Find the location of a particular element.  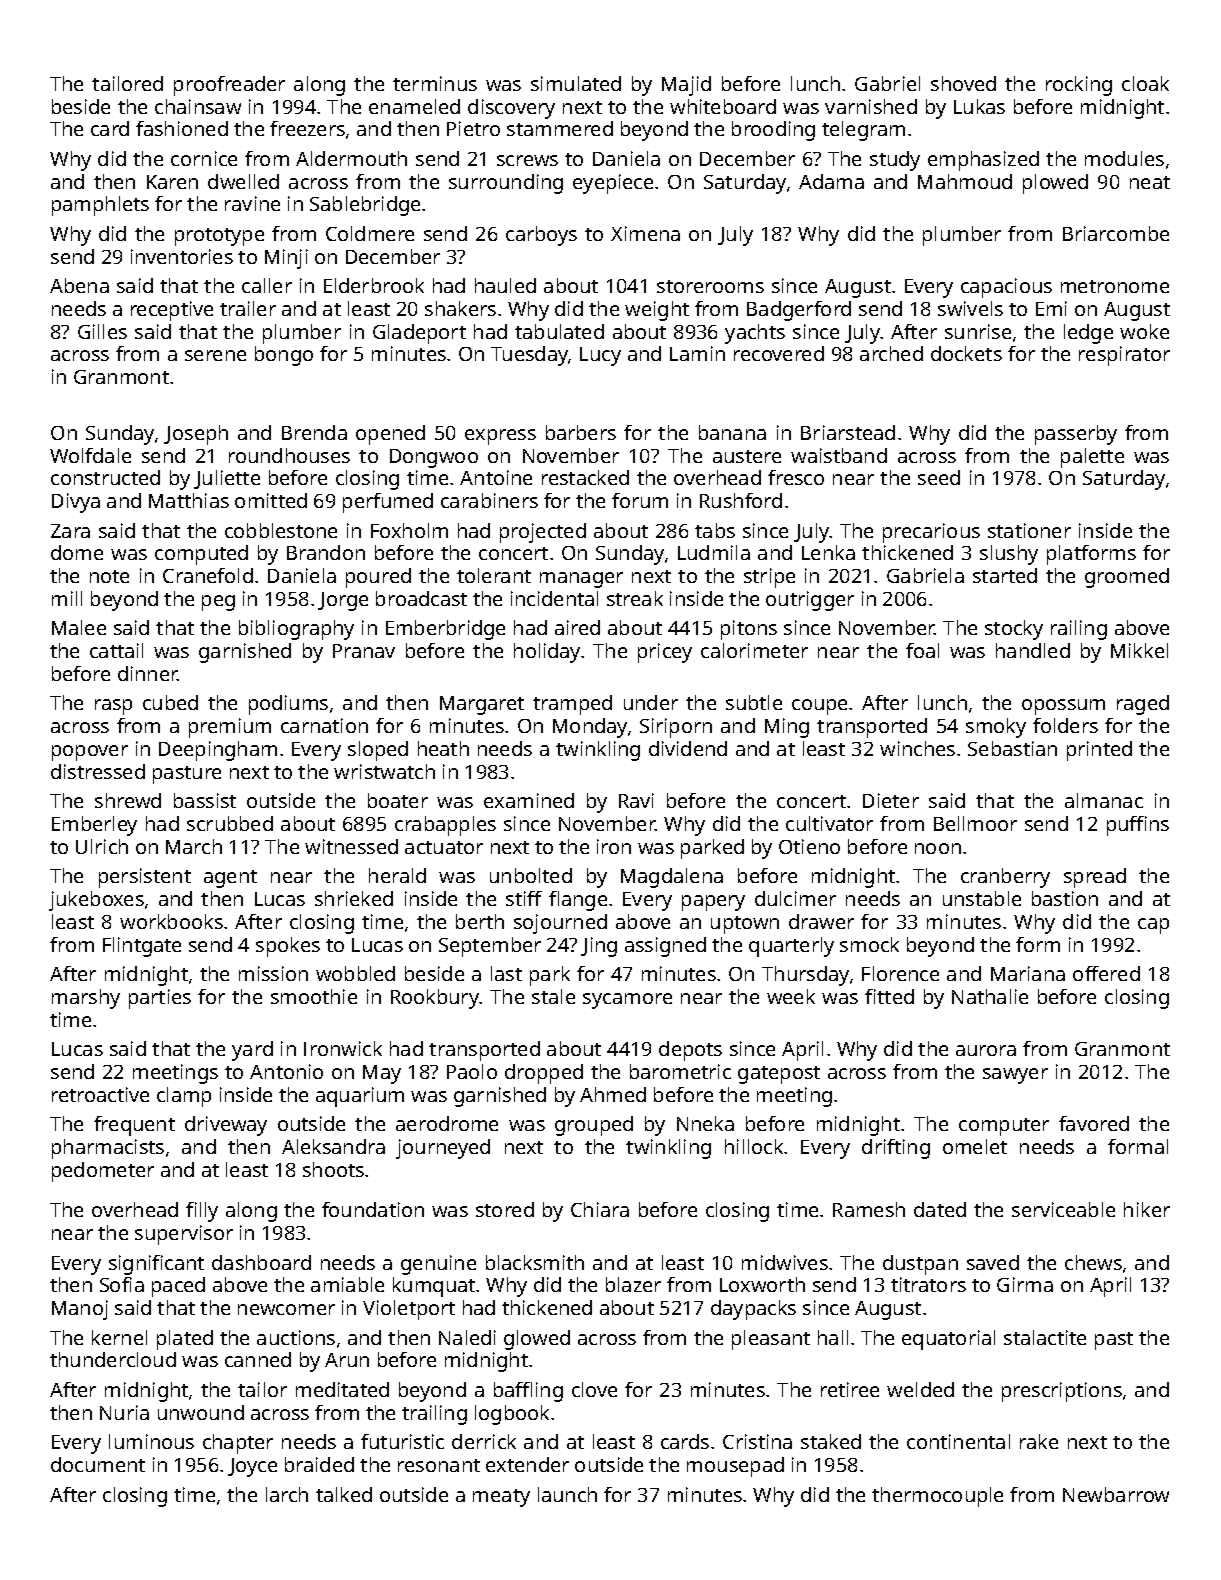

arched is located at coordinates (891, 353).
